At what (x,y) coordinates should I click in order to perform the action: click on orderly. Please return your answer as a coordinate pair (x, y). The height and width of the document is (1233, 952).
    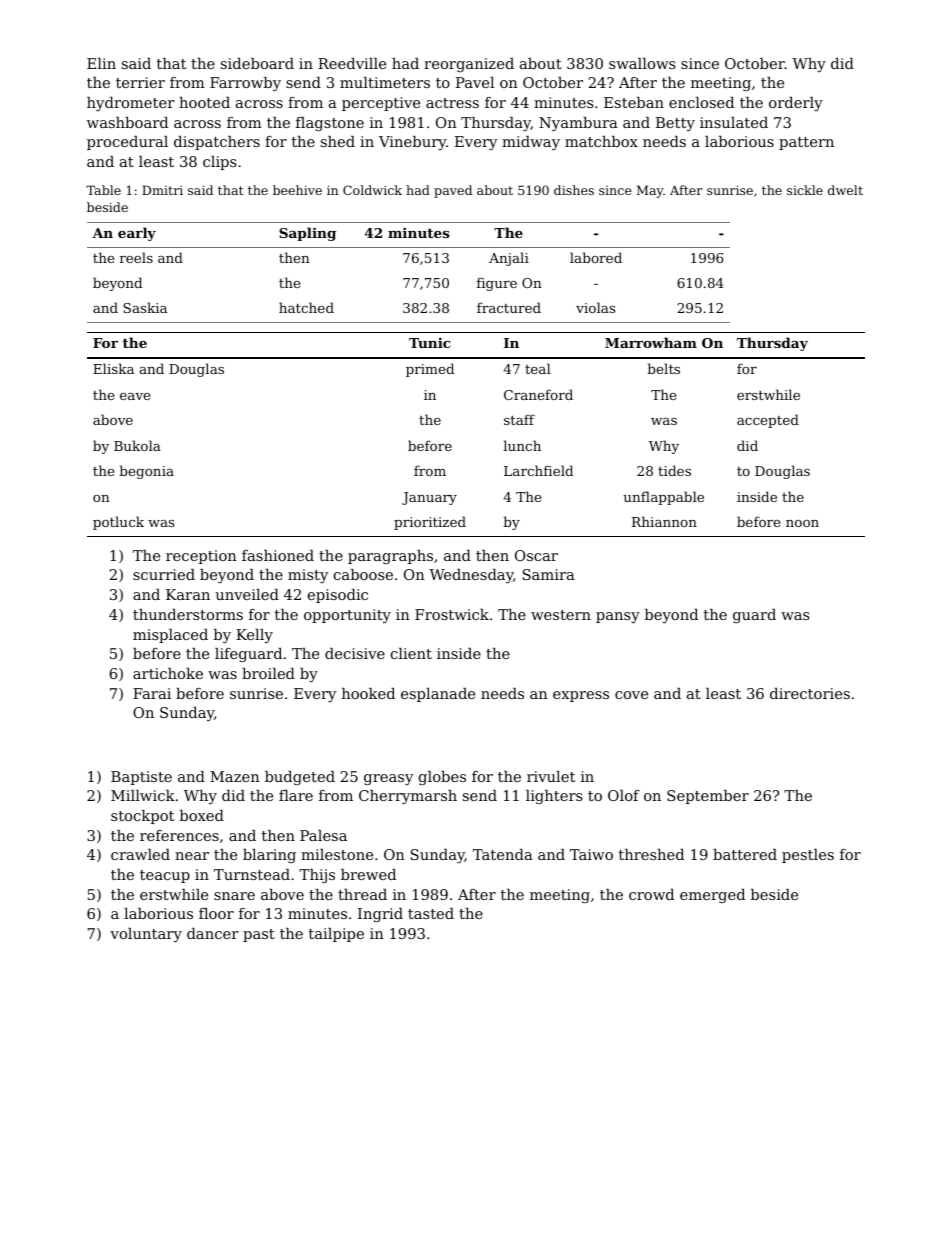
    Looking at the image, I should click on (796, 104).
